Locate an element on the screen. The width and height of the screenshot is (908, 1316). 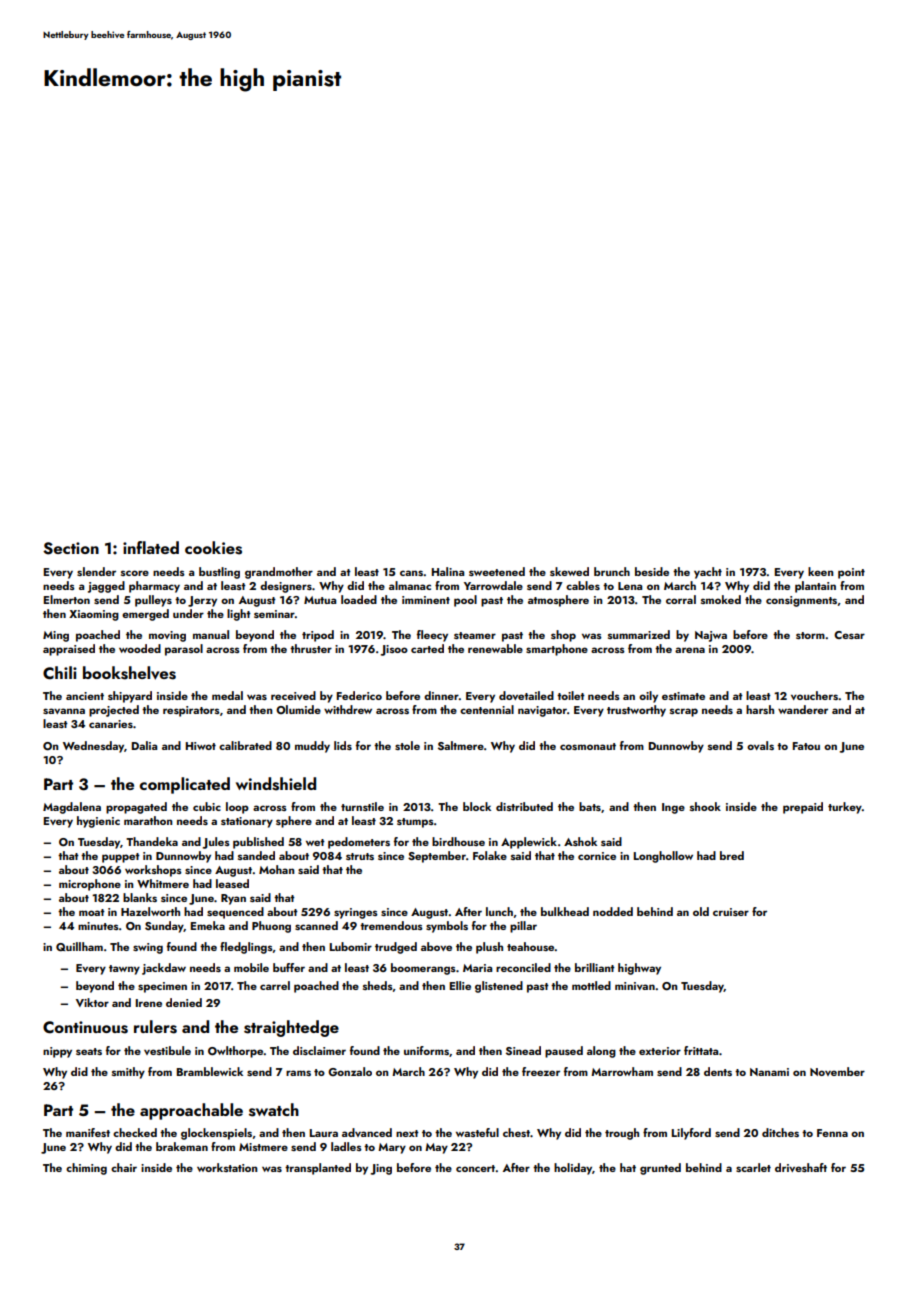
Sinead is located at coordinates (523, 1050).
